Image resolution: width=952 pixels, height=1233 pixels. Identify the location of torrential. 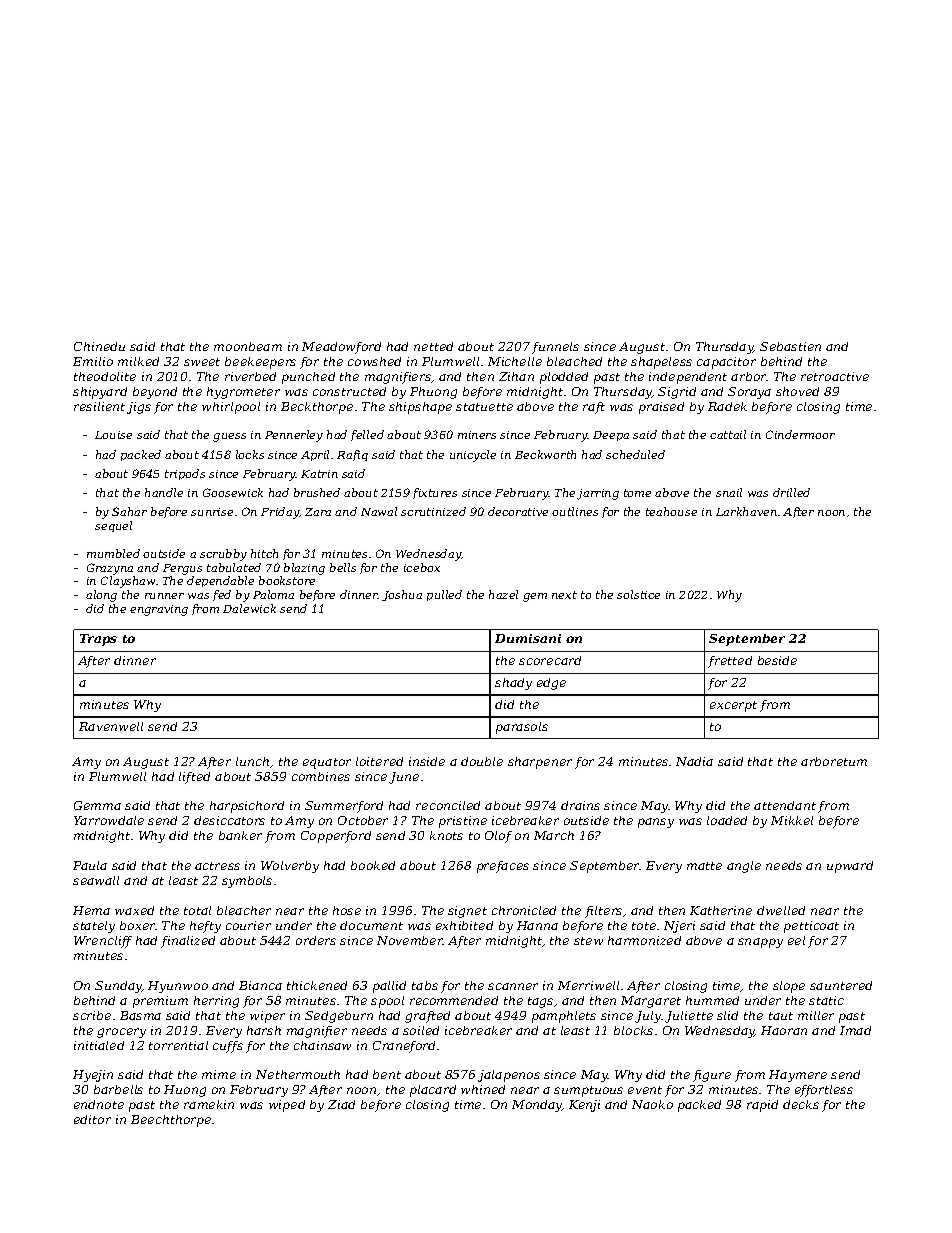
(178, 1045).
